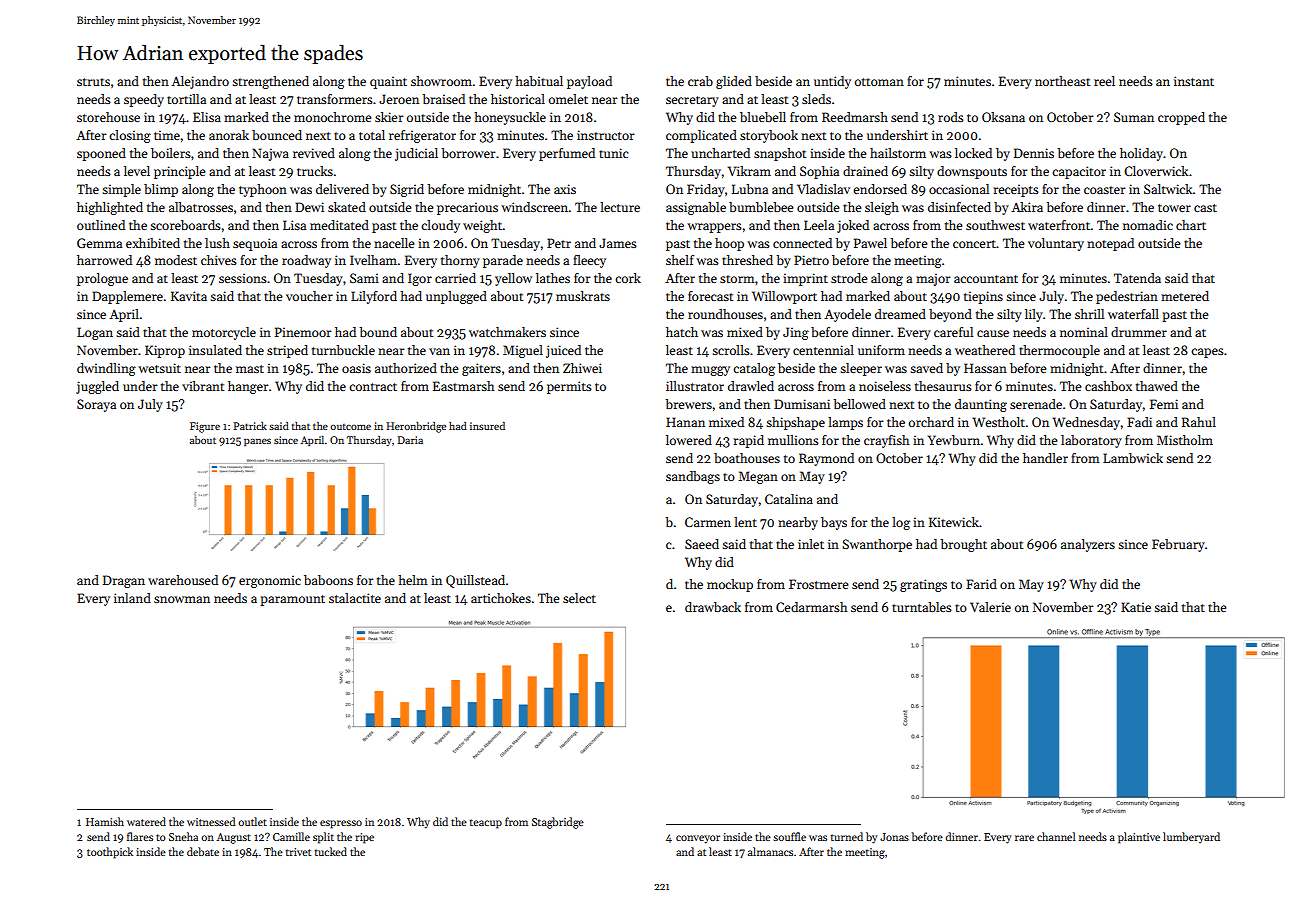 The width and height of the image is (1308, 924). I want to click on complicated, so click(701, 136).
